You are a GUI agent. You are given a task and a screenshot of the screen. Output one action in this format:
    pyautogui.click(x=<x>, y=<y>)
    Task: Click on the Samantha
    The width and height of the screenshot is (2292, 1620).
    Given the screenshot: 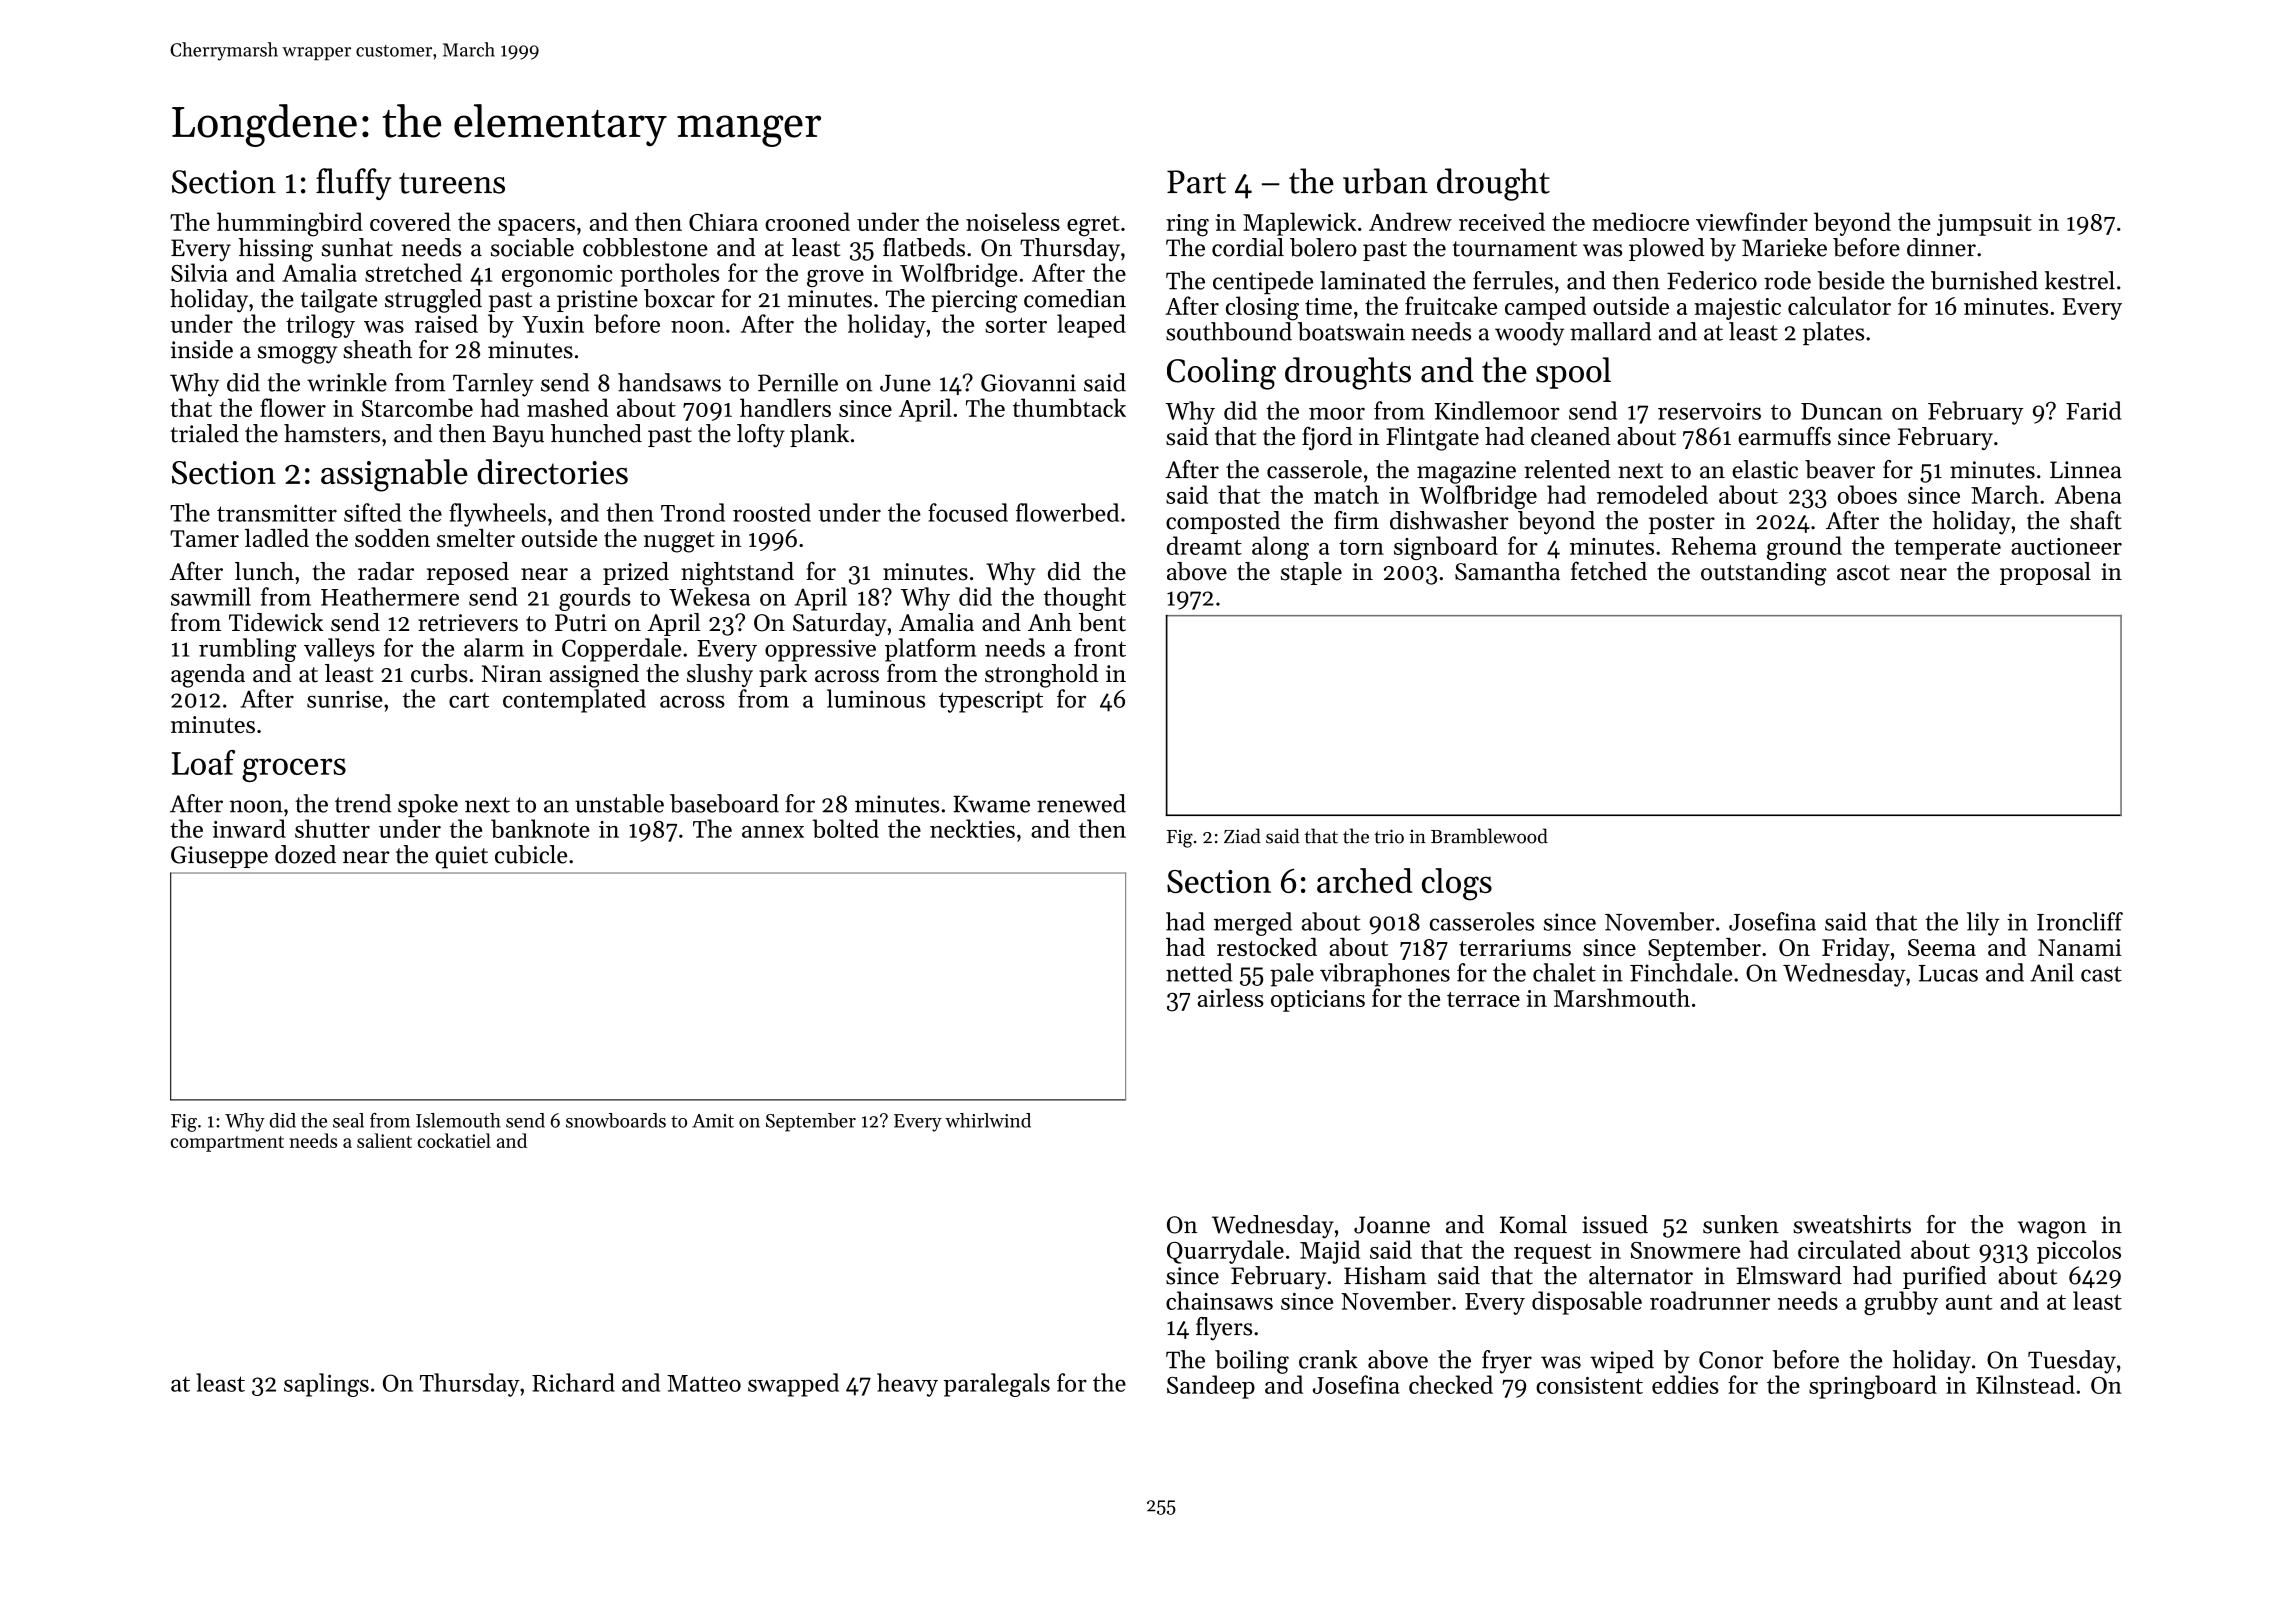 What is the action you would take?
    pyautogui.click(x=1507, y=571)
